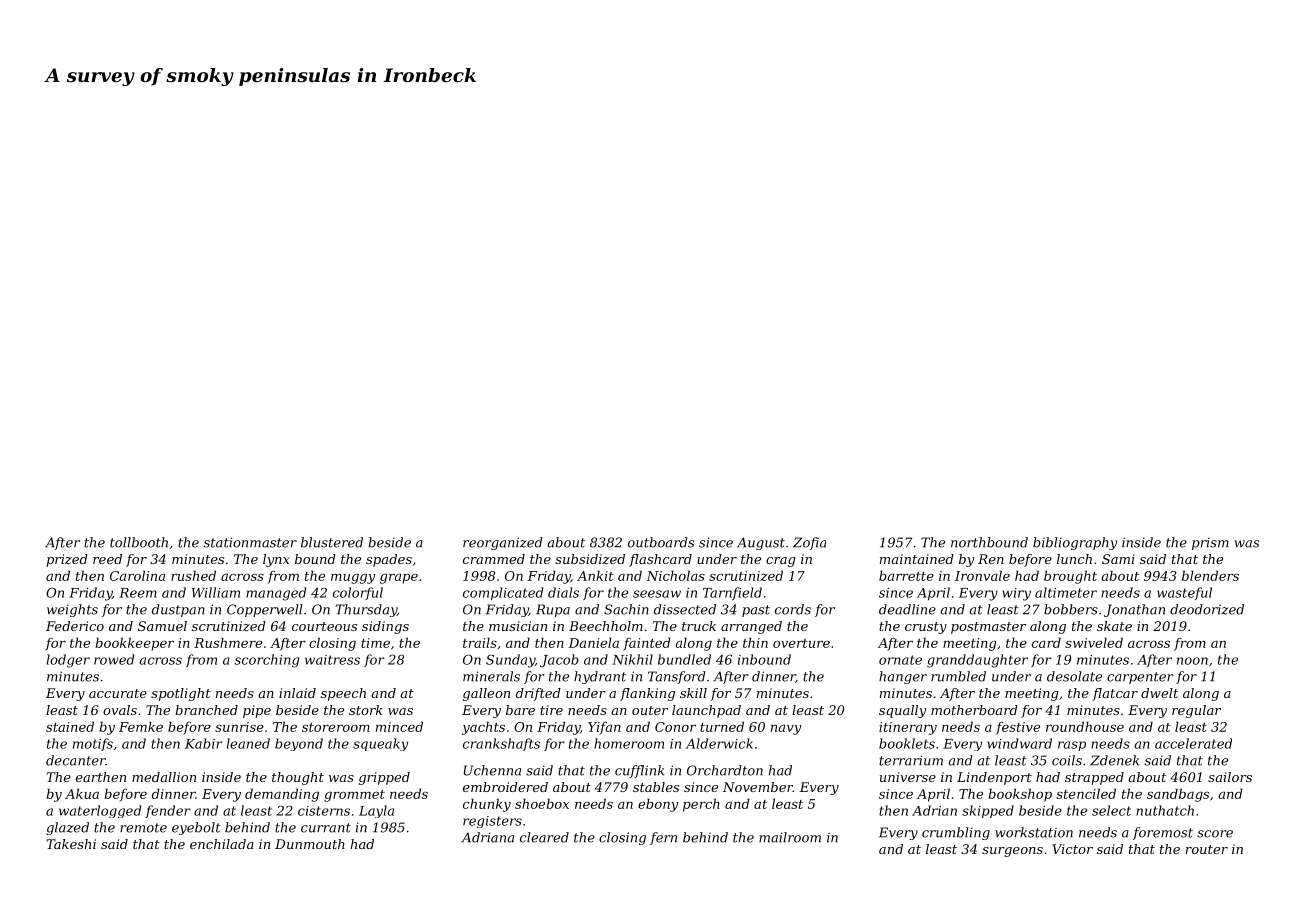 The width and height of the screenshot is (1308, 924). What do you see at coordinates (1070, 577) in the screenshot?
I see `brought` at bounding box center [1070, 577].
